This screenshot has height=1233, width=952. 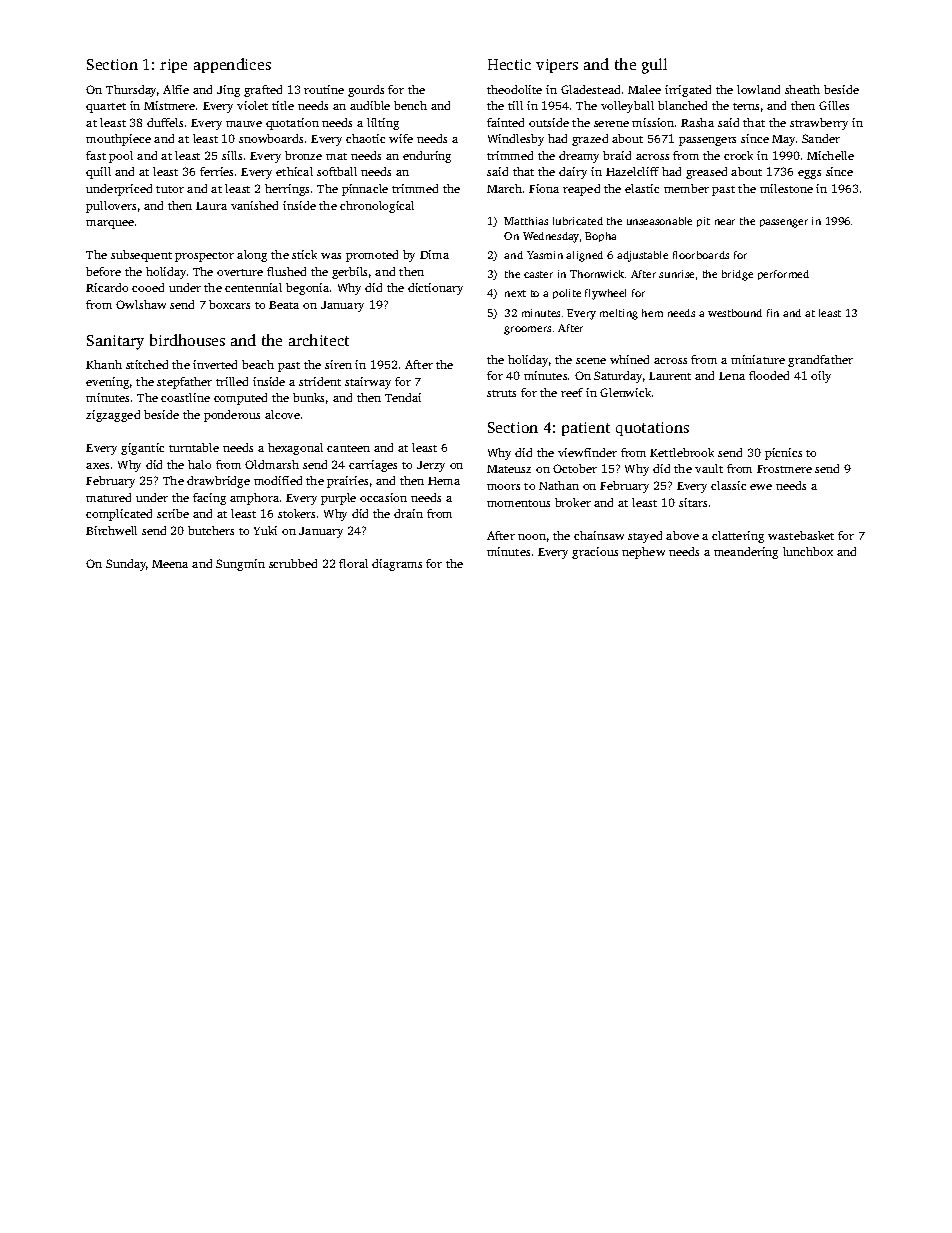 I want to click on irrigated, so click(x=688, y=91).
